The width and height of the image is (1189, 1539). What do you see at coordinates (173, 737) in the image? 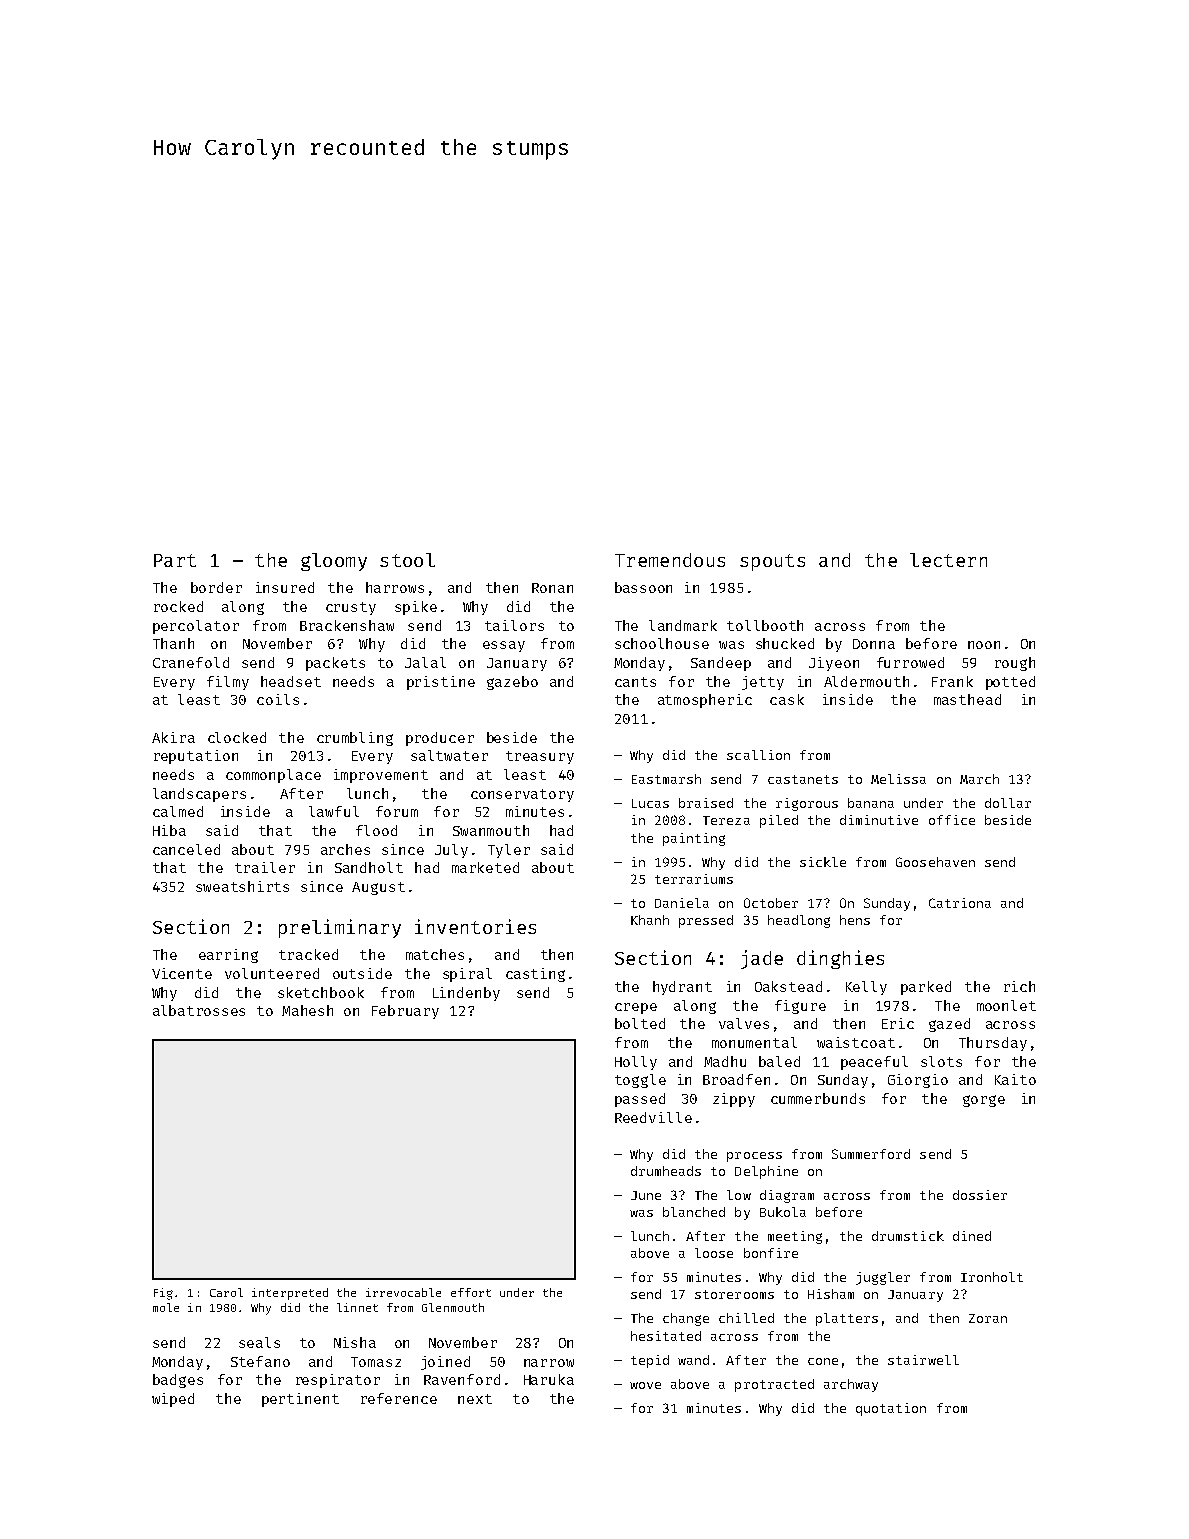
I see `Akira` at bounding box center [173, 737].
